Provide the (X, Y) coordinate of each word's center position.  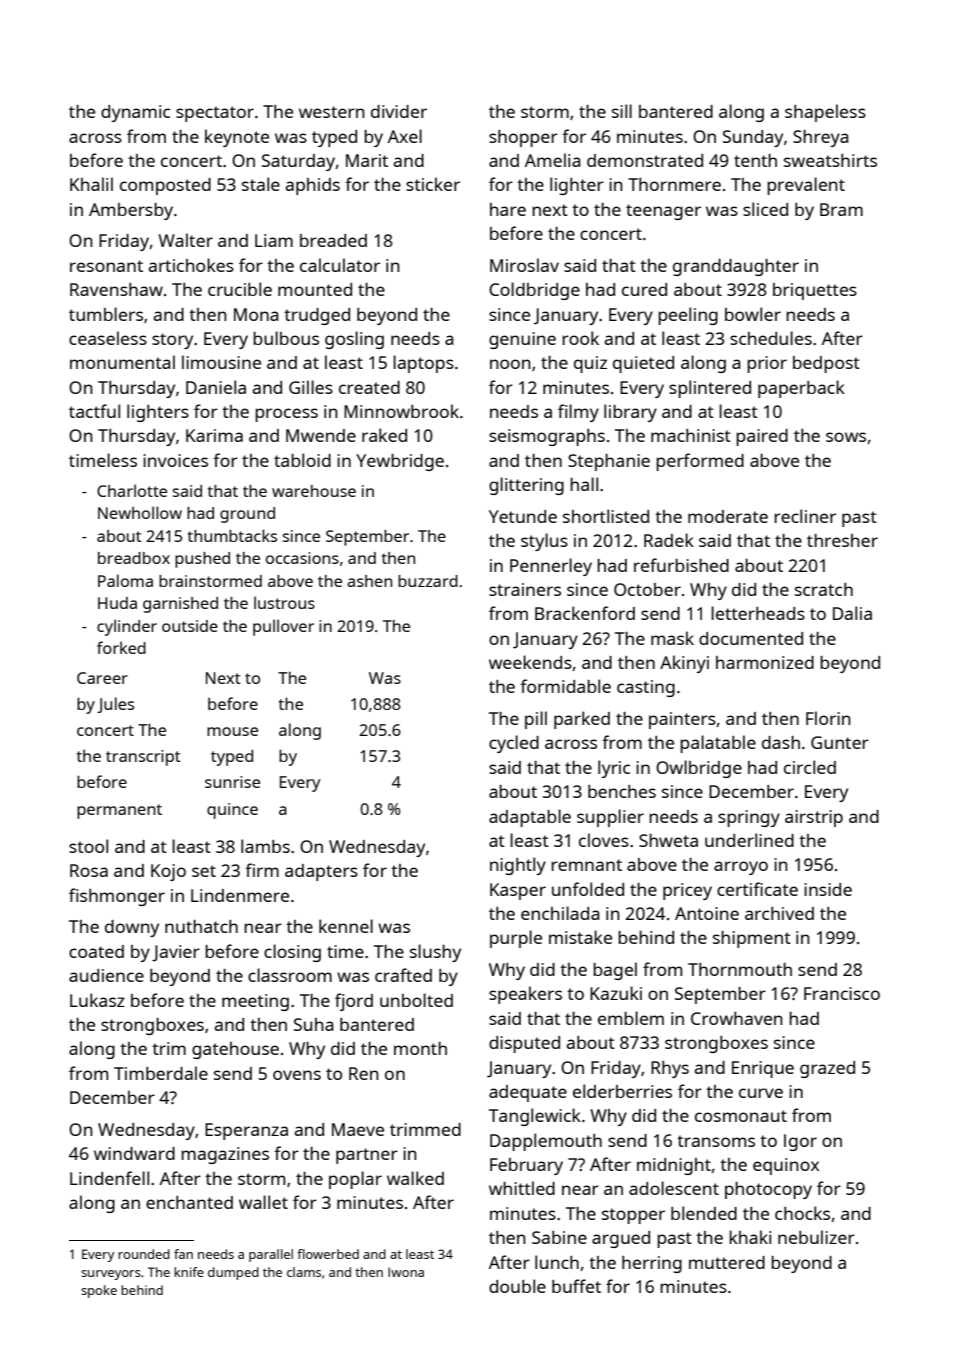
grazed (827, 1069)
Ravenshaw (116, 289)
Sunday (753, 138)
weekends (530, 662)
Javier (176, 953)
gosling (354, 340)
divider (399, 111)
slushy (435, 953)
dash (781, 742)
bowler (753, 314)
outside (190, 626)
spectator (215, 114)
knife (189, 1272)
